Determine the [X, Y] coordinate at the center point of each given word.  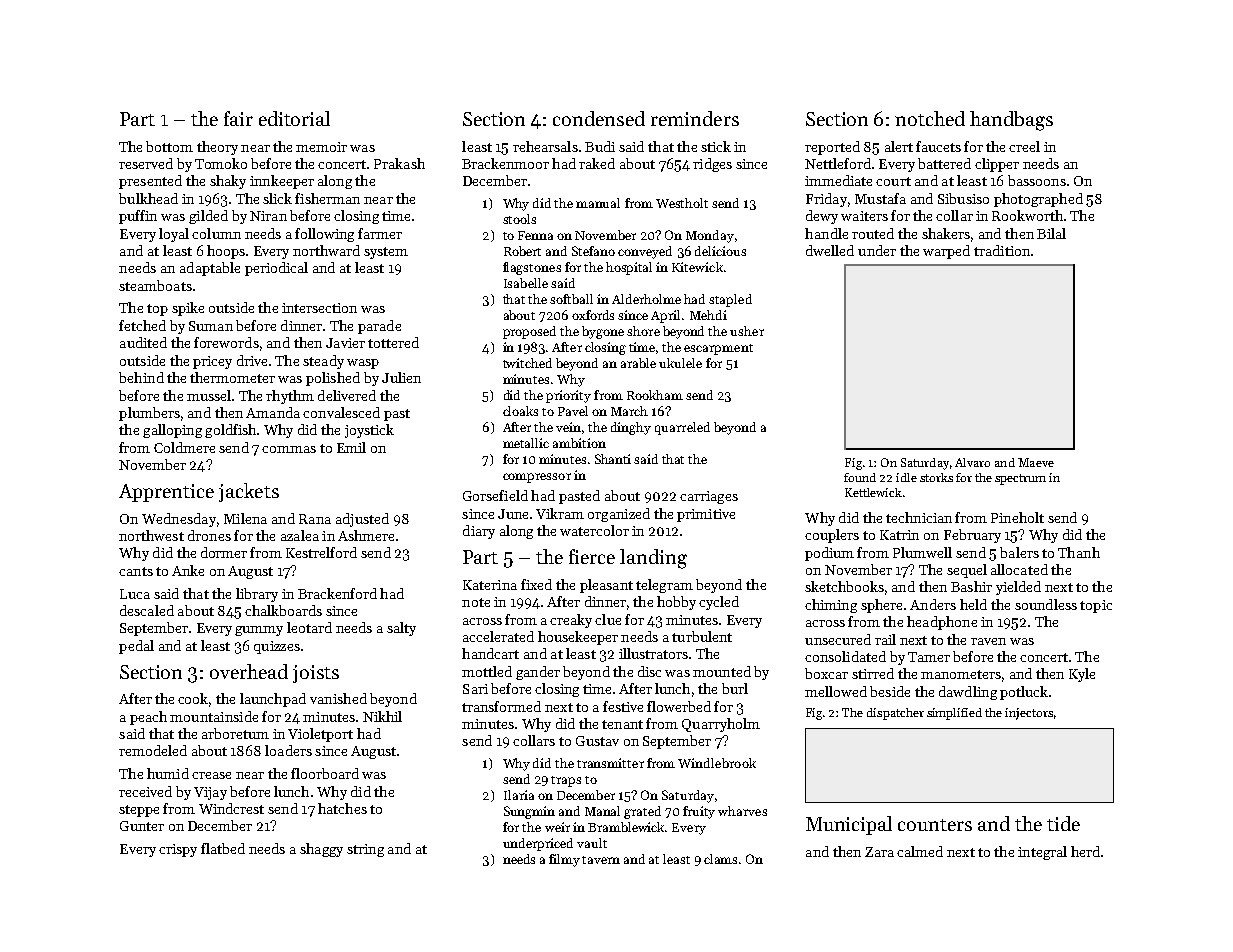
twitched [527, 363]
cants [136, 571]
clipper [997, 165]
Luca [135, 594]
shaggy [321, 850]
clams [720, 859]
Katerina [490, 585]
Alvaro [972, 462]
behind [141, 377]
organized [619, 515]
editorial [294, 118]
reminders [695, 118]
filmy [564, 860]
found [860, 477]
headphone [942, 623]
